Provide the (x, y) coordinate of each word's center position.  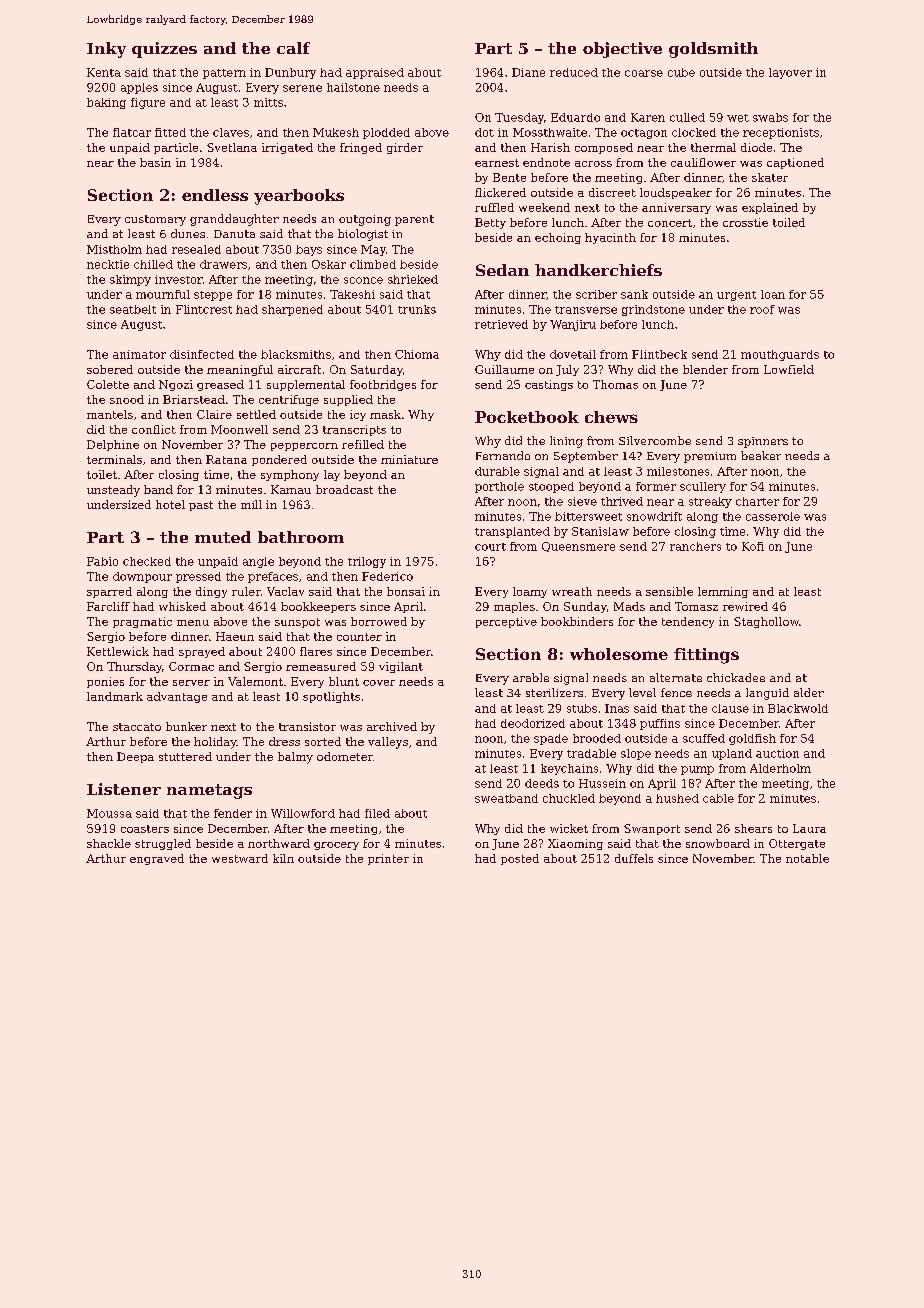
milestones (678, 471)
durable (497, 471)
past (201, 506)
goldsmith (713, 50)
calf (293, 48)
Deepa (135, 757)
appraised (375, 73)
